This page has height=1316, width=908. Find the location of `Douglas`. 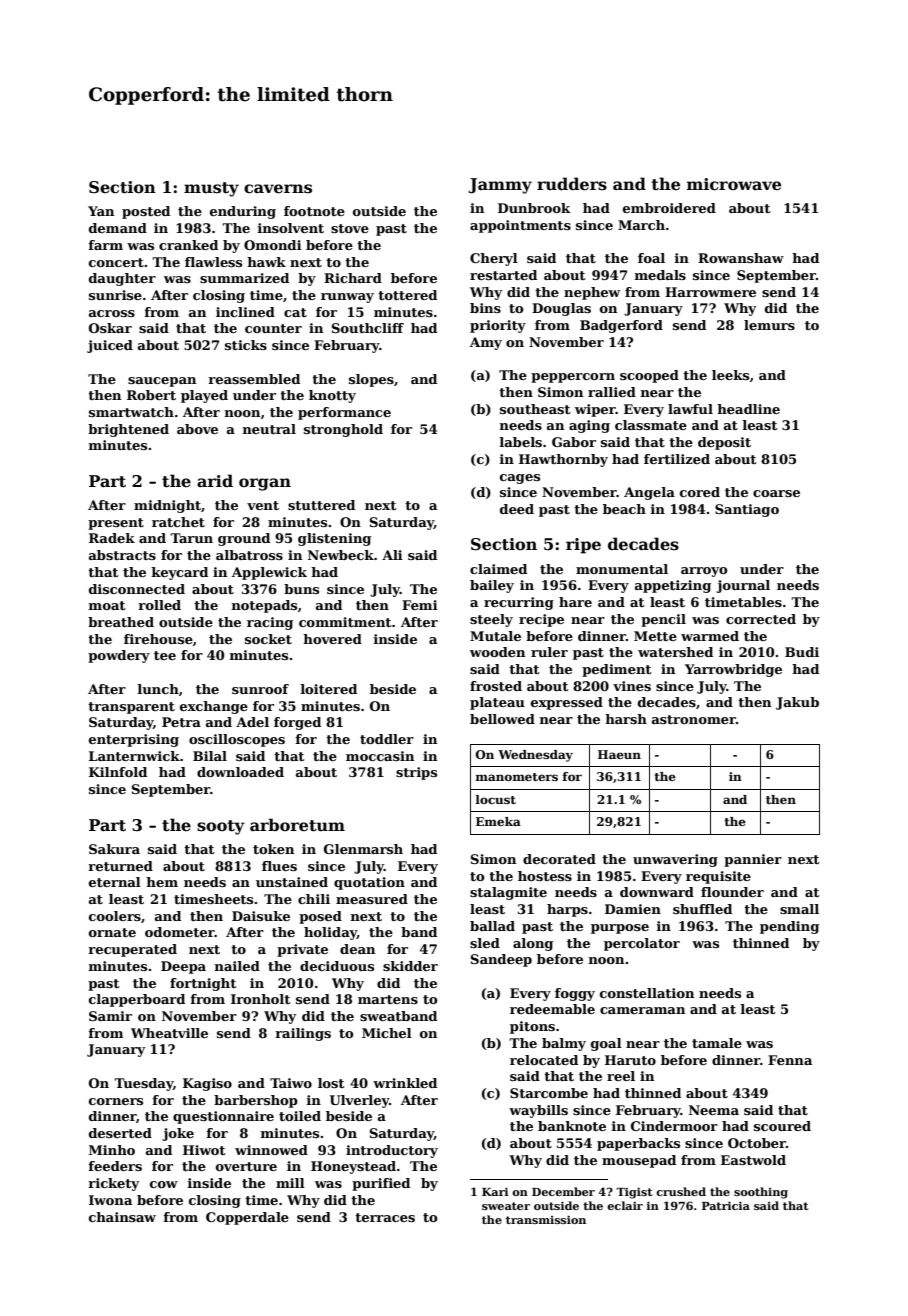

Douglas is located at coordinates (561, 309).
